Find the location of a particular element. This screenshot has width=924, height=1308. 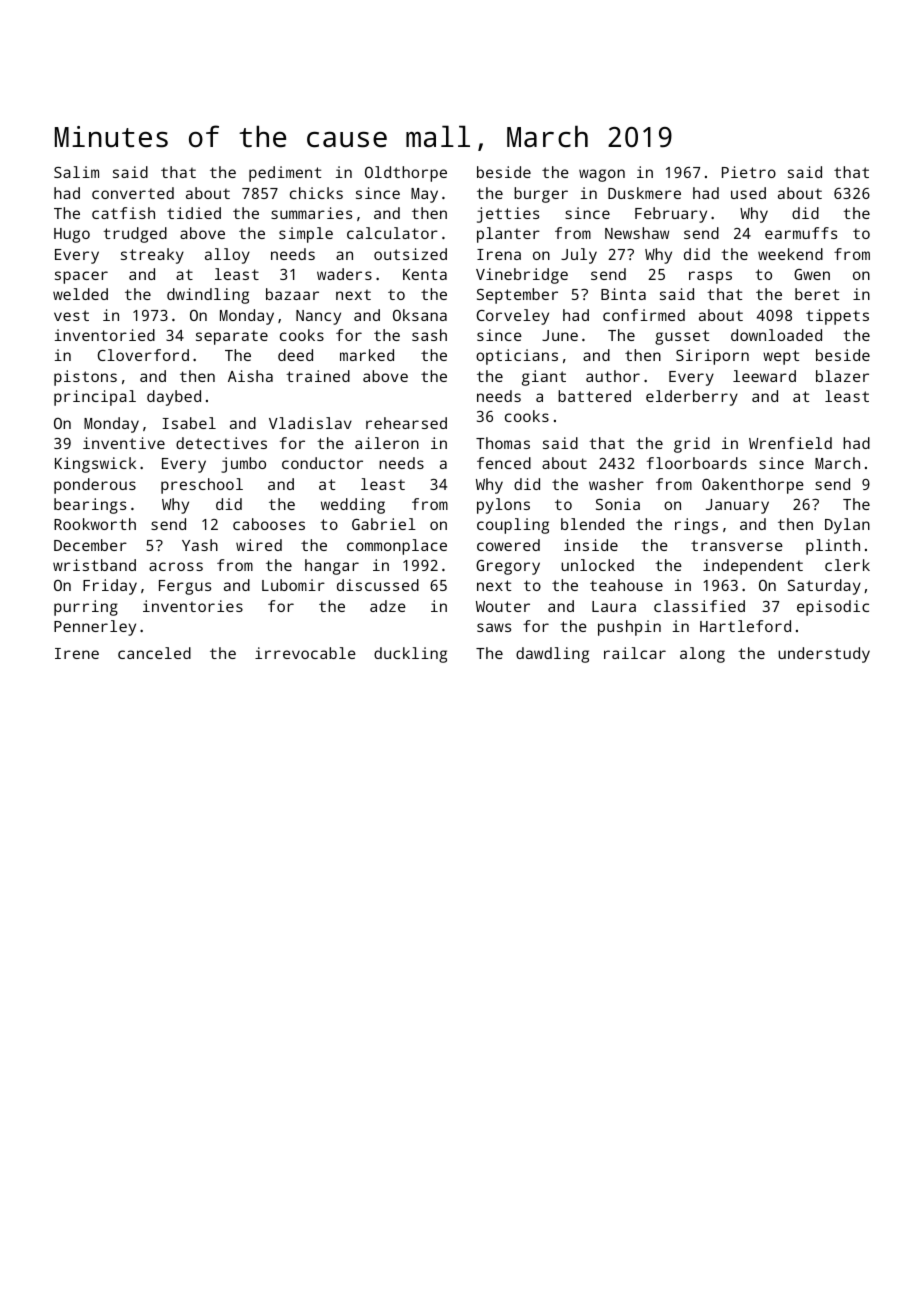

jumbo is located at coordinates (243, 465).
